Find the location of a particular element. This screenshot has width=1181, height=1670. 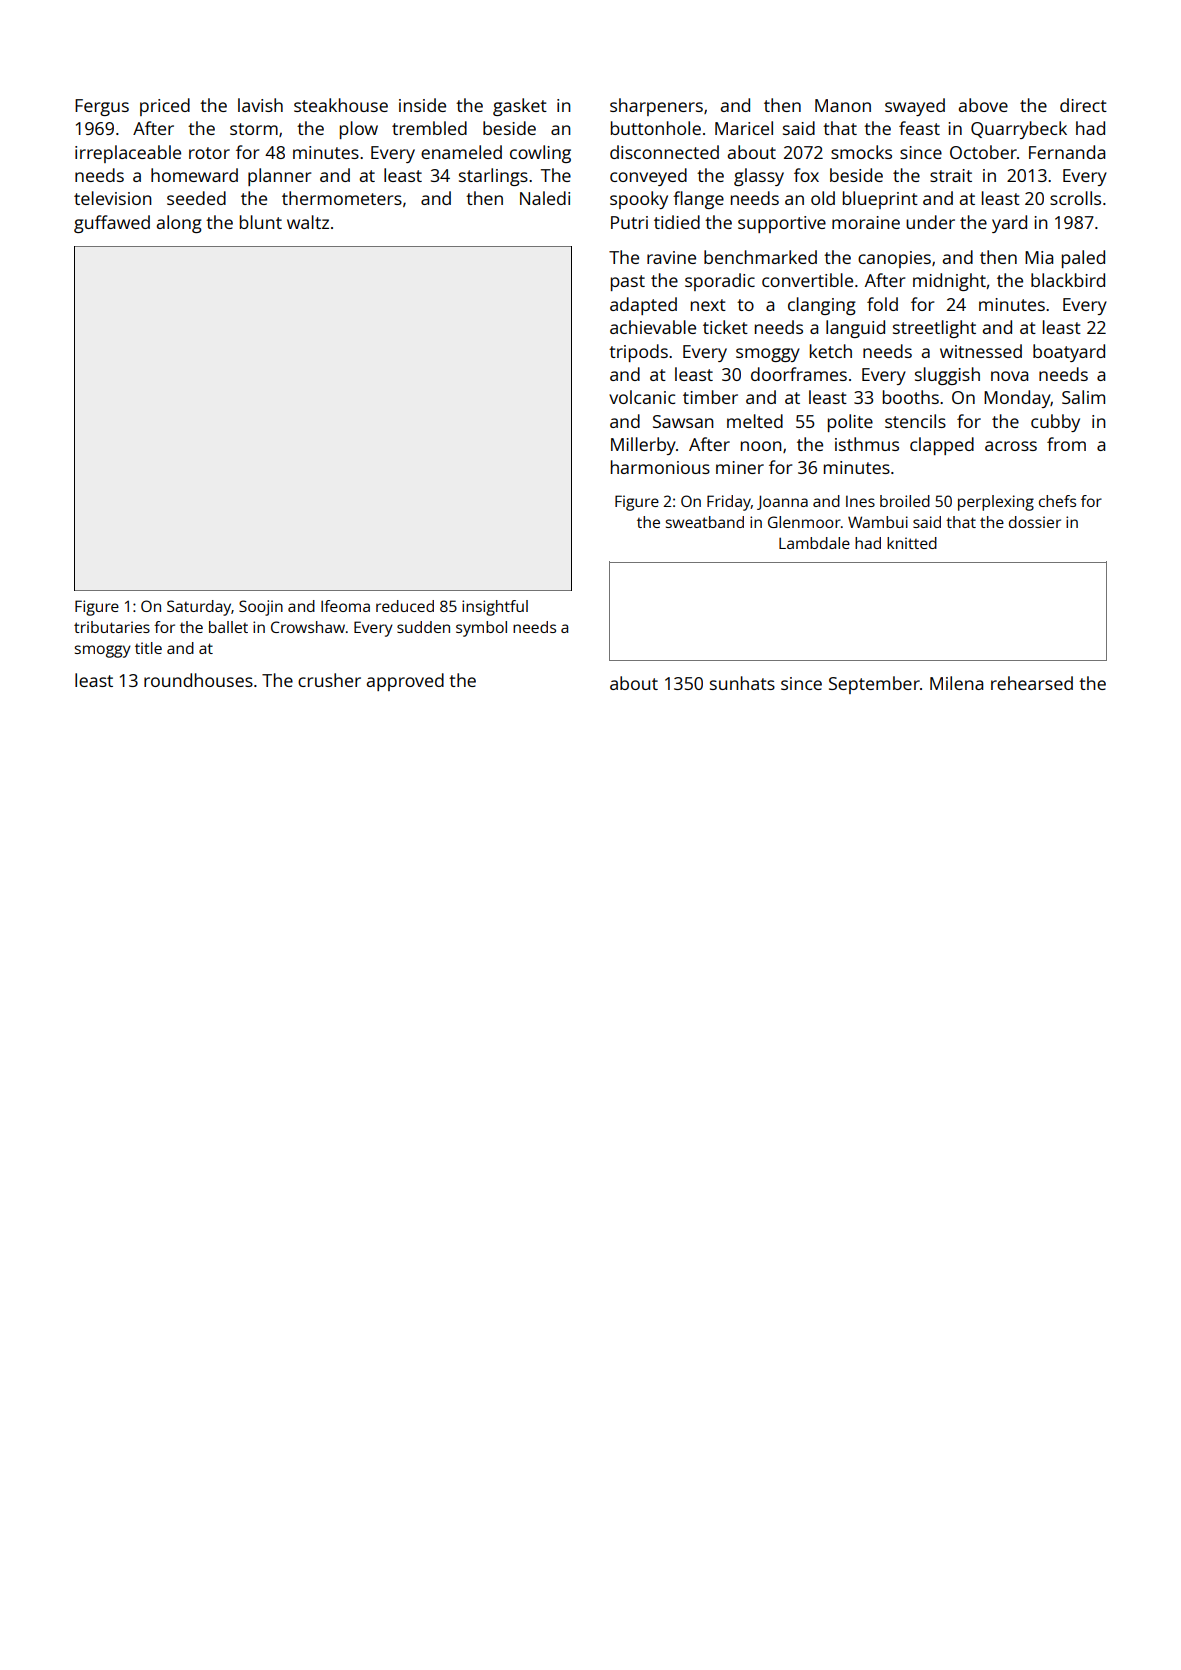

roundhouses is located at coordinates (198, 680).
